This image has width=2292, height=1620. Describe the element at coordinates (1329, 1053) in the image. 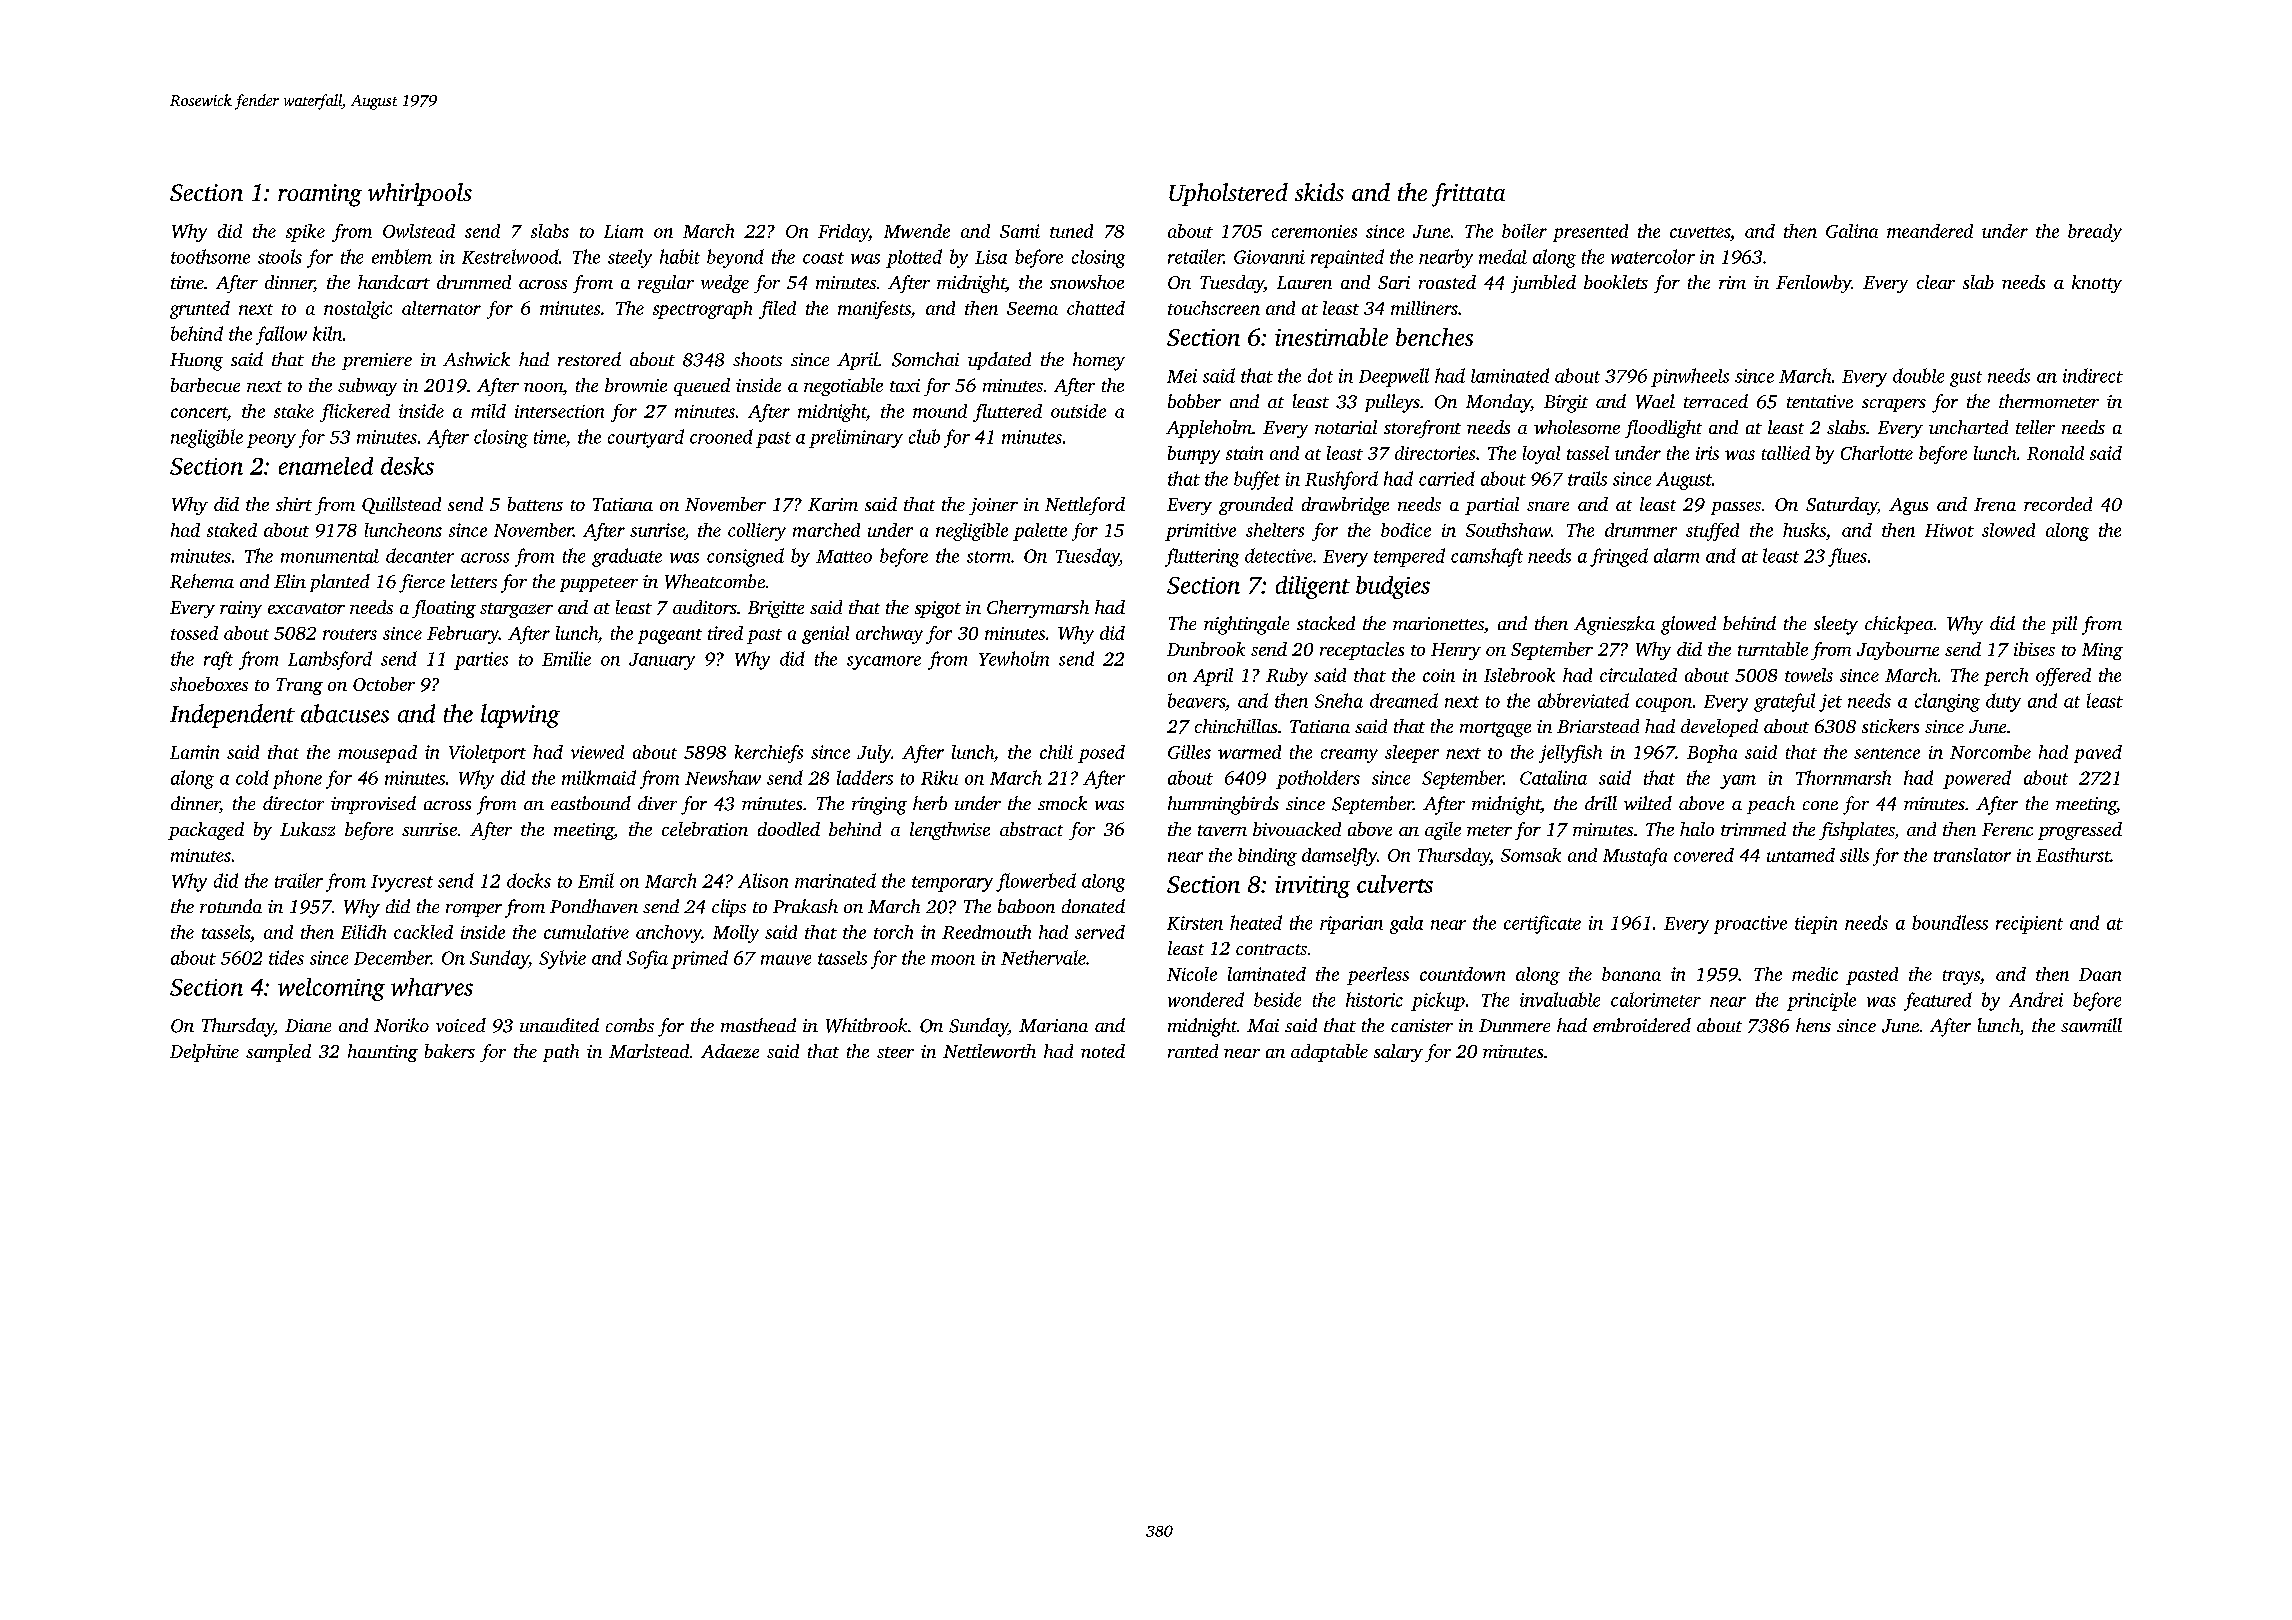

I see `adaptable` at that location.
